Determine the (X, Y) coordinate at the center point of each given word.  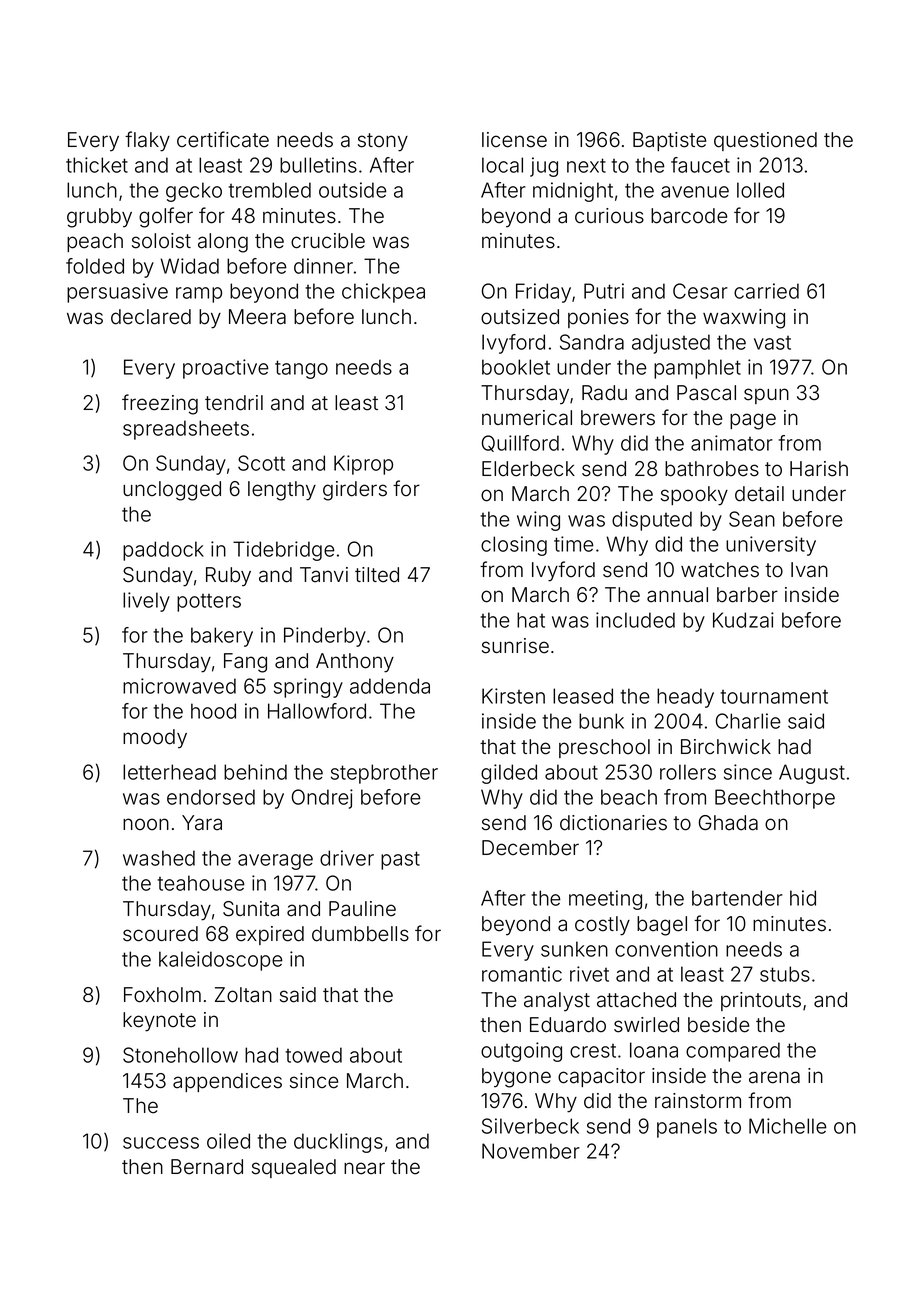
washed (159, 858)
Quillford (520, 443)
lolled (760, 190)
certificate (223, 139)
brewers (618, 418)
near (364, 1168)
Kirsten (513, 696)
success (161, 1143)
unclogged (172, 491)
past (400, 860)
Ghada (728, 823)
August (812, 774)
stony (383, 142)
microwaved (179, 686)
